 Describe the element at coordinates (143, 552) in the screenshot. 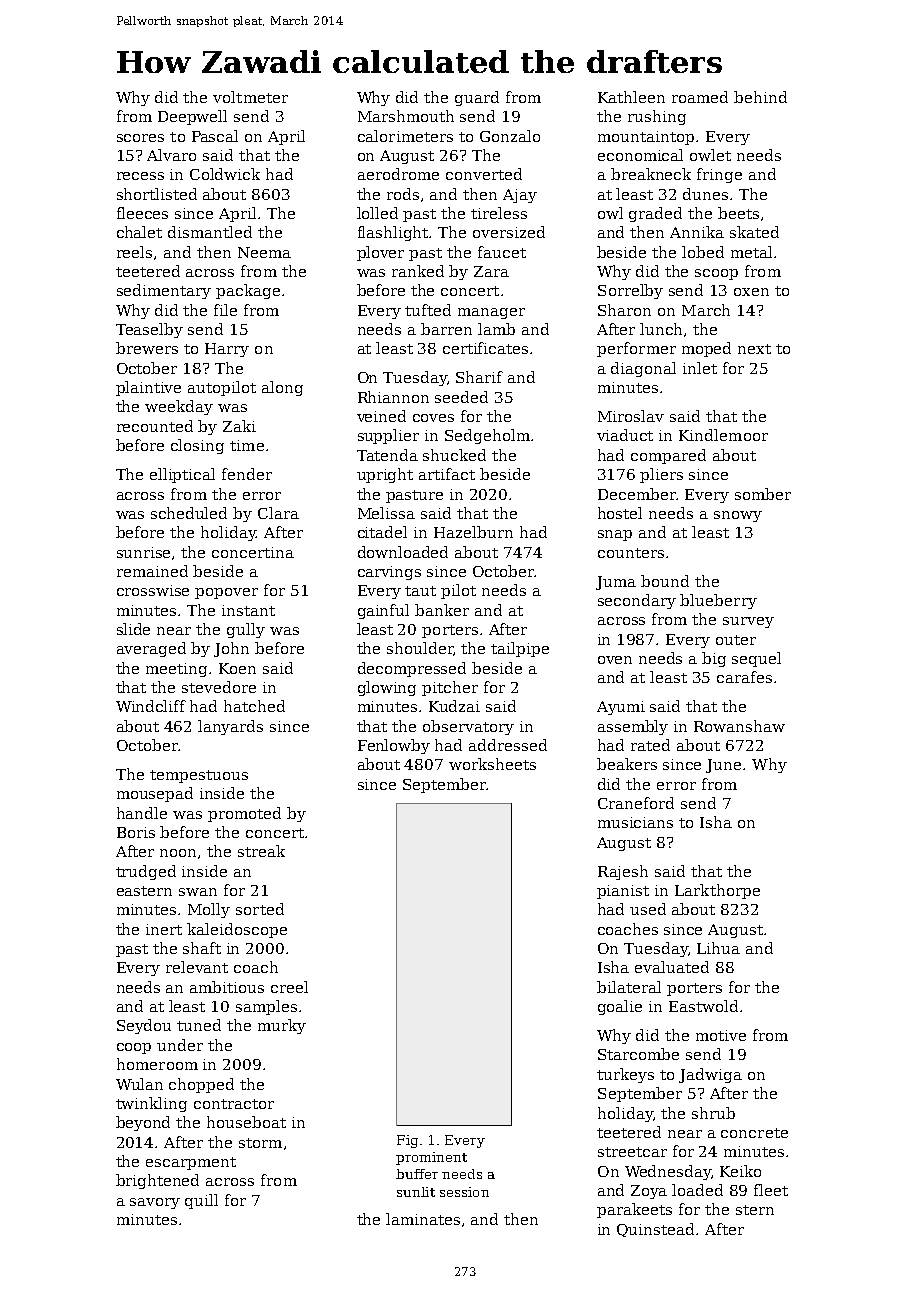

I see `sunrise` at that location.
